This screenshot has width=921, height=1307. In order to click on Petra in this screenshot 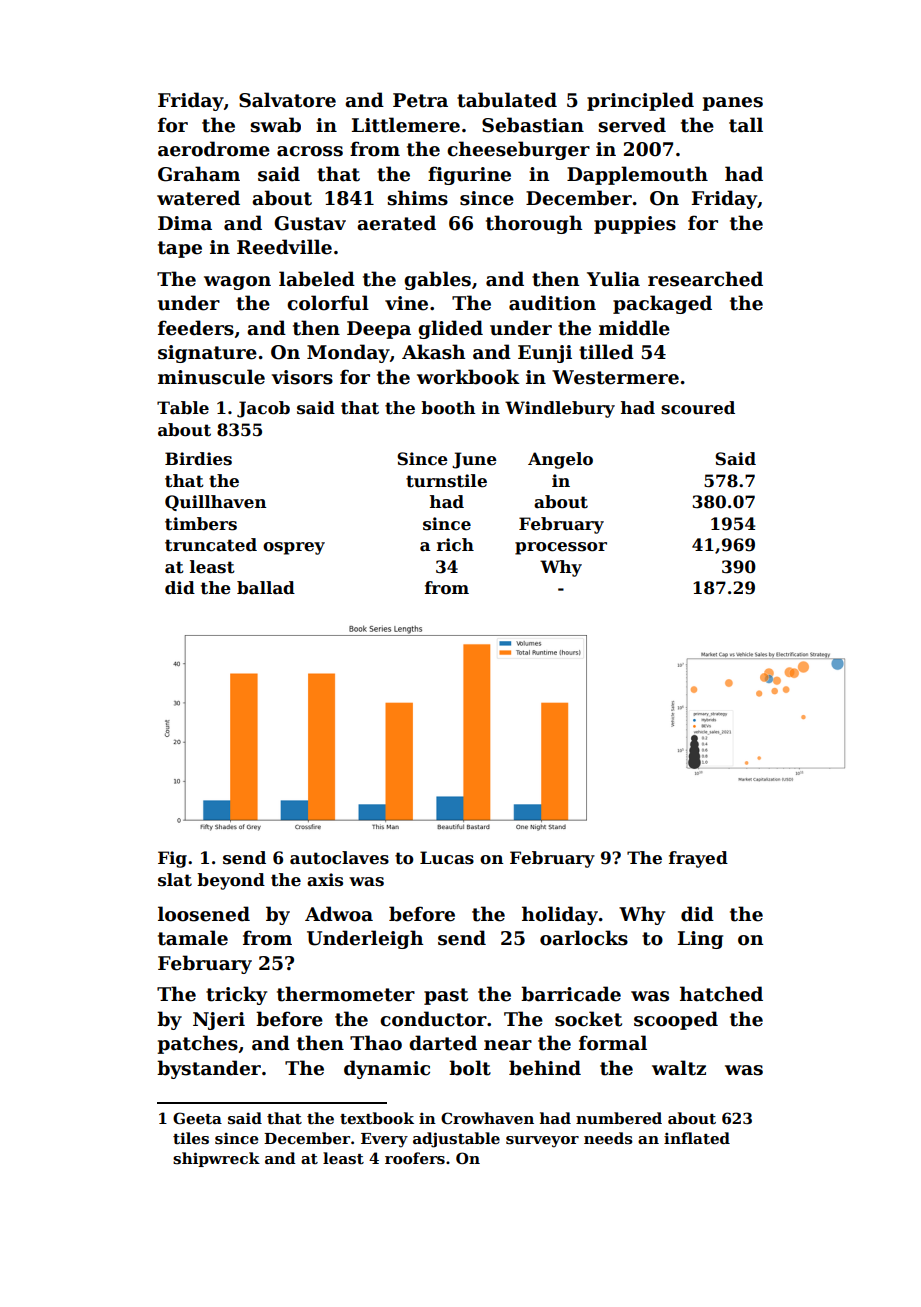, I will do `click(420, 100)`.
